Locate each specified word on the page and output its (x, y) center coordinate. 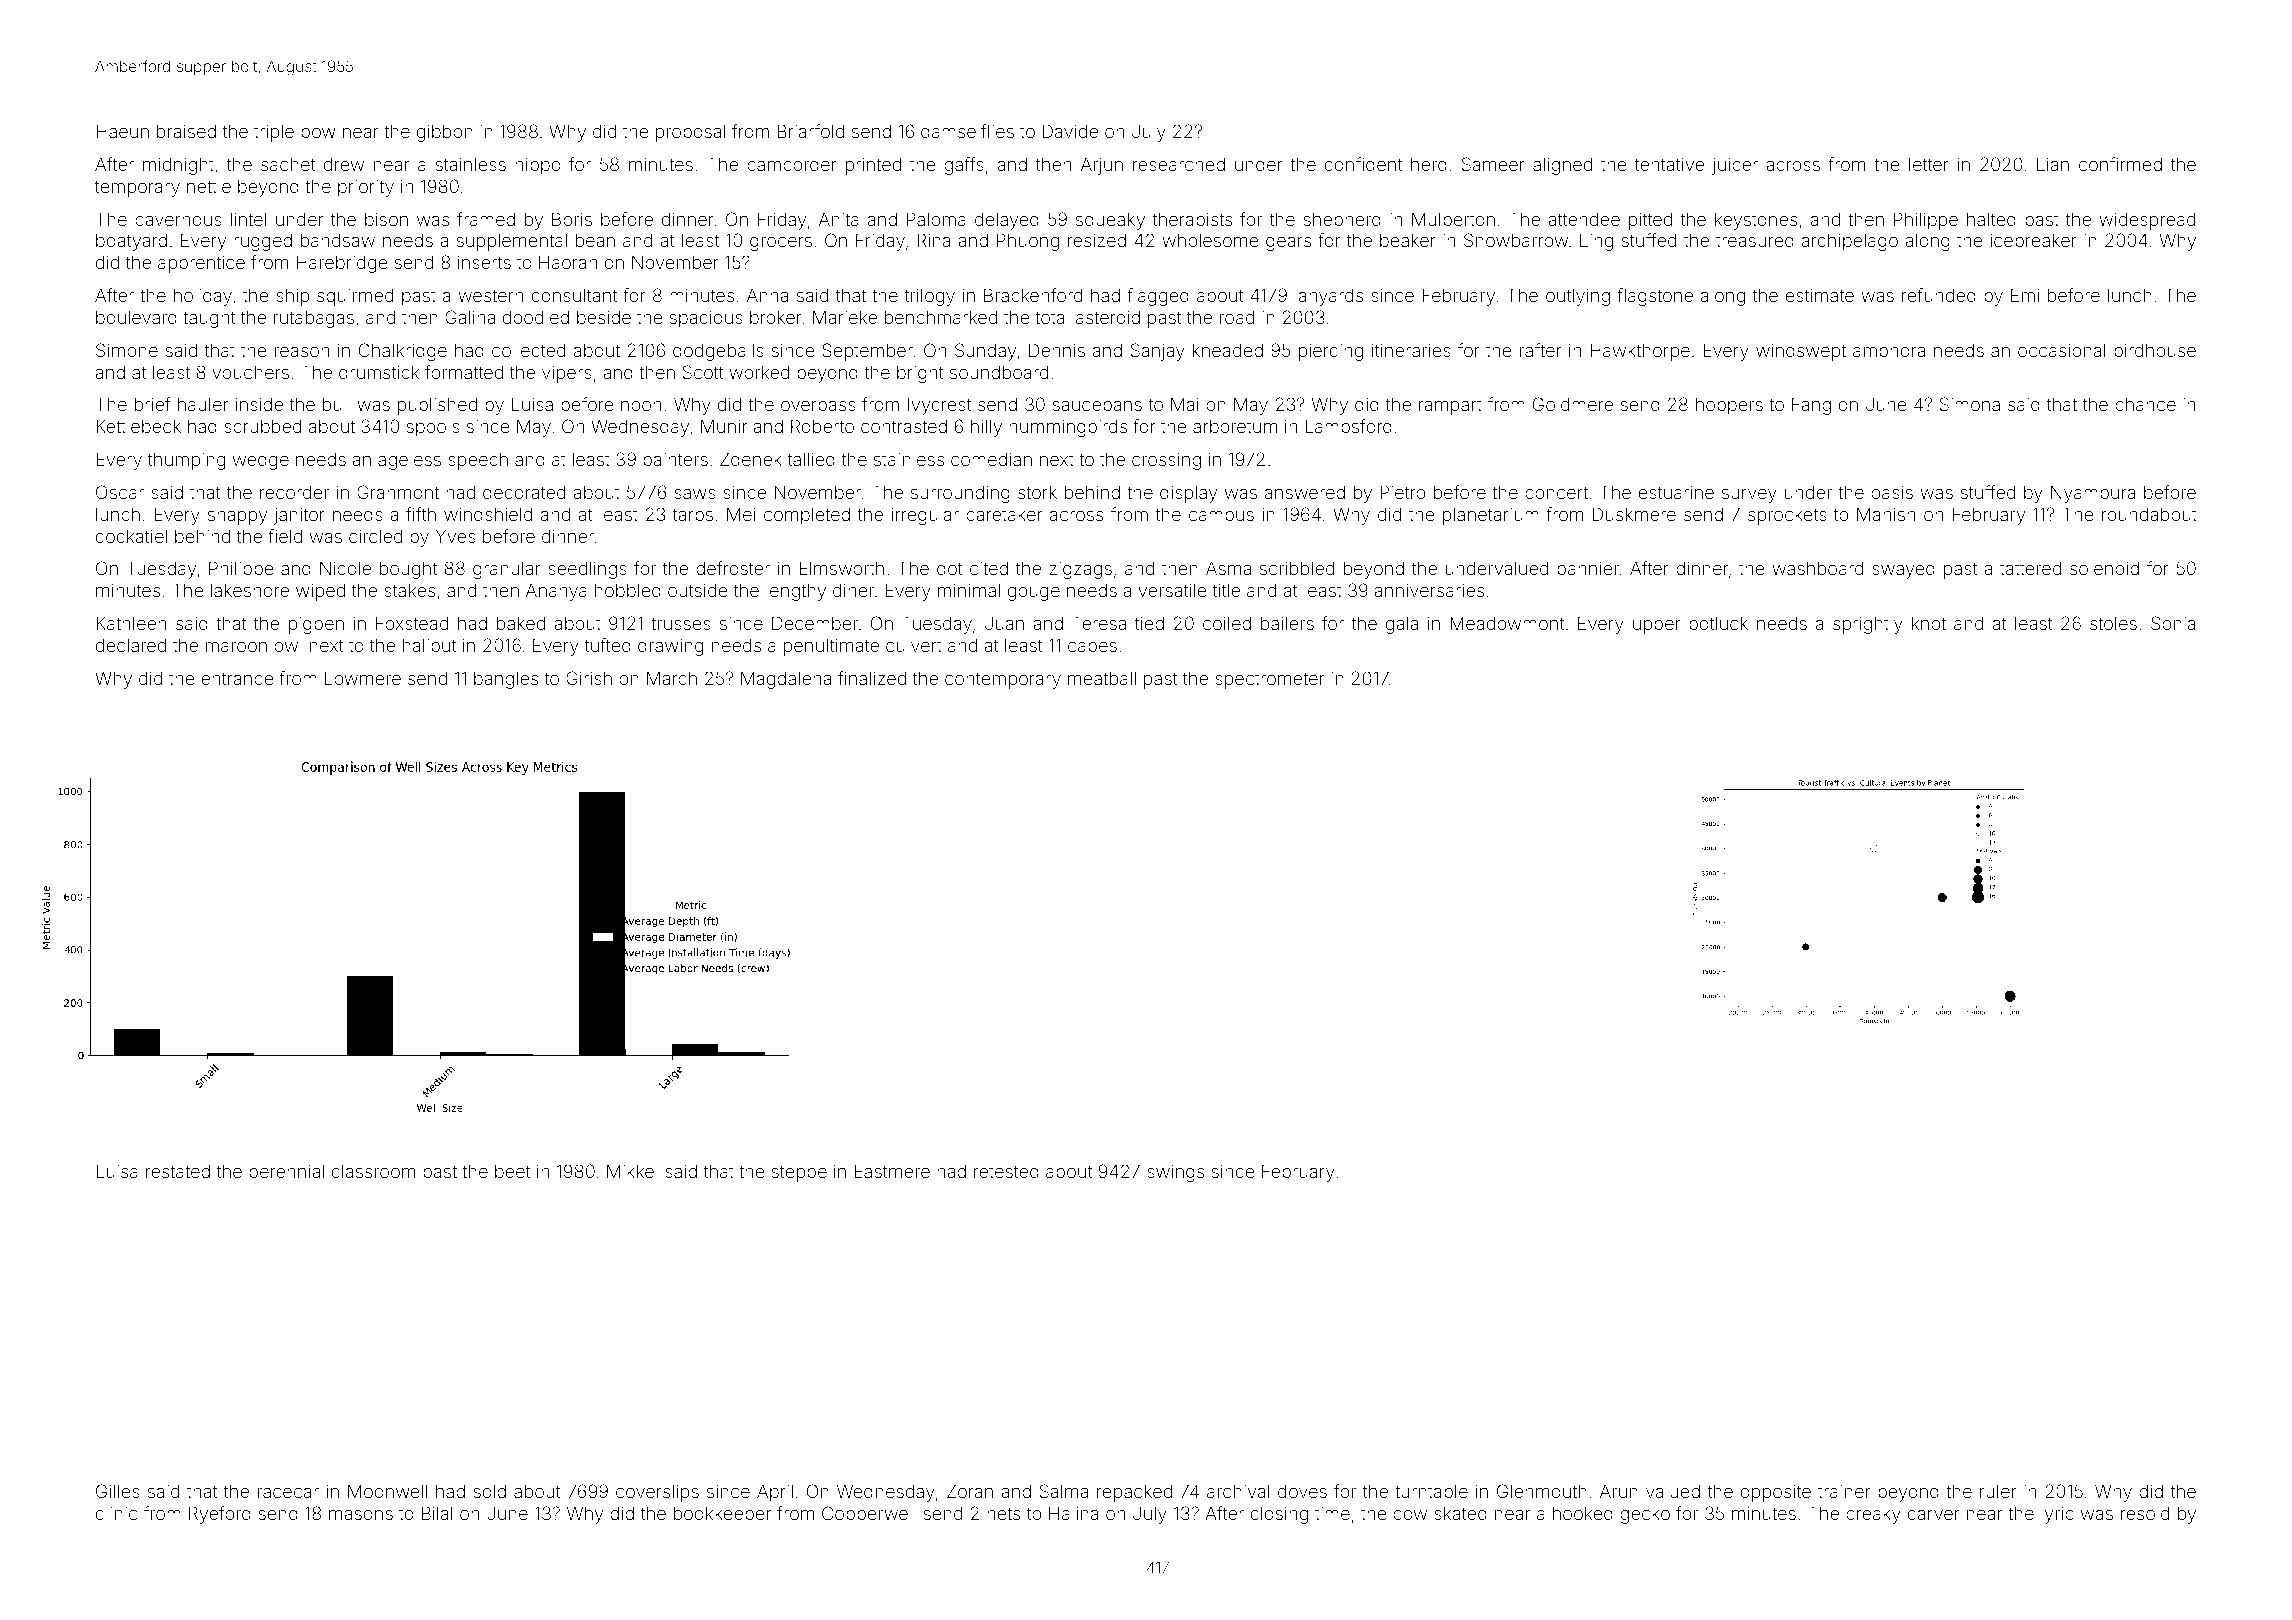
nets (1003, 1513)
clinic (116, 1513)
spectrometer (1269, 680)
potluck (1718, 625)
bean (595, 240)
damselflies (967, 131)
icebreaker (2034, 240)
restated (178, 1171)
